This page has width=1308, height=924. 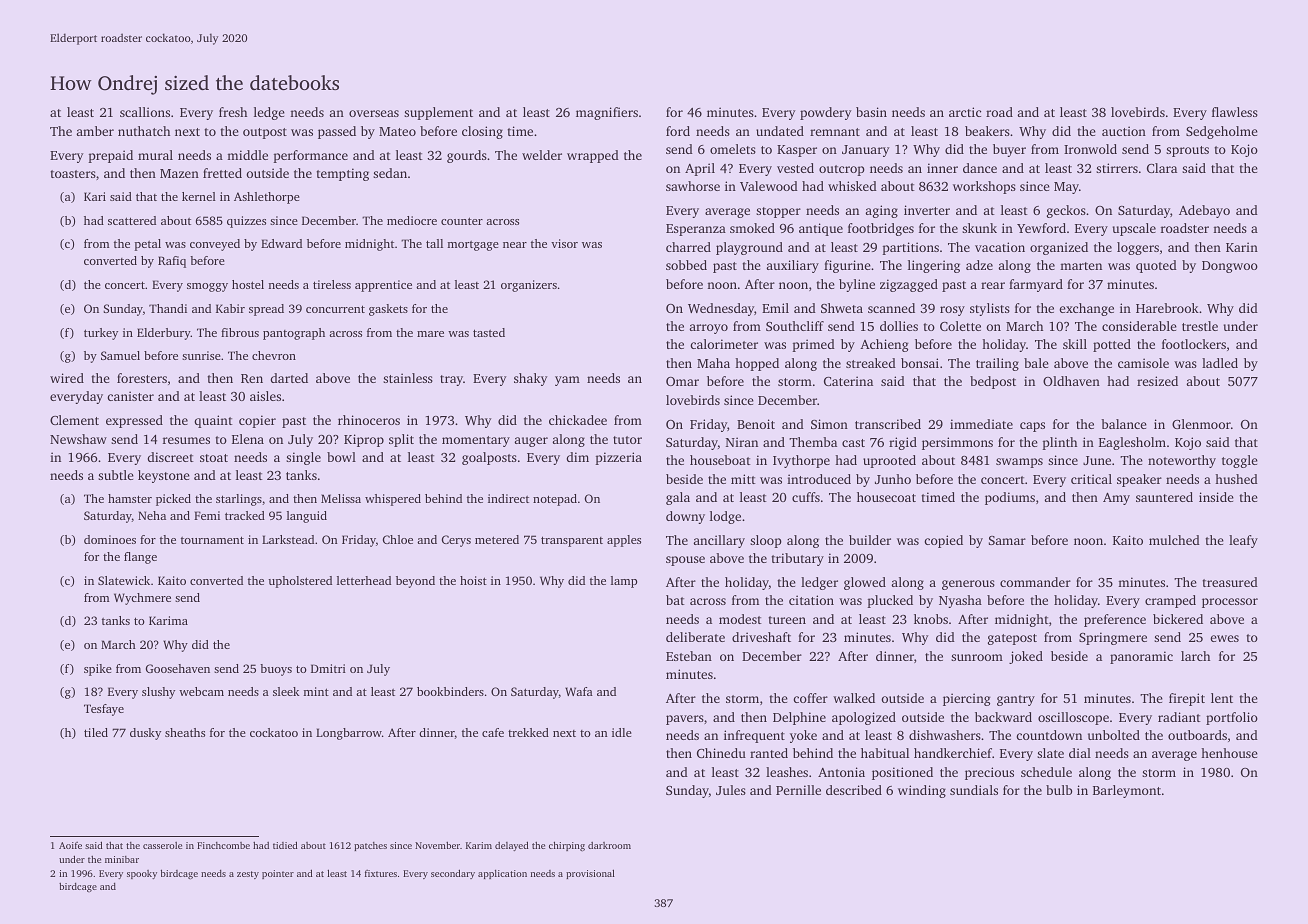 What do you see at coordinates (721, 309) in the page?
I see `Wednesday` at bounding box center [721, 309].
